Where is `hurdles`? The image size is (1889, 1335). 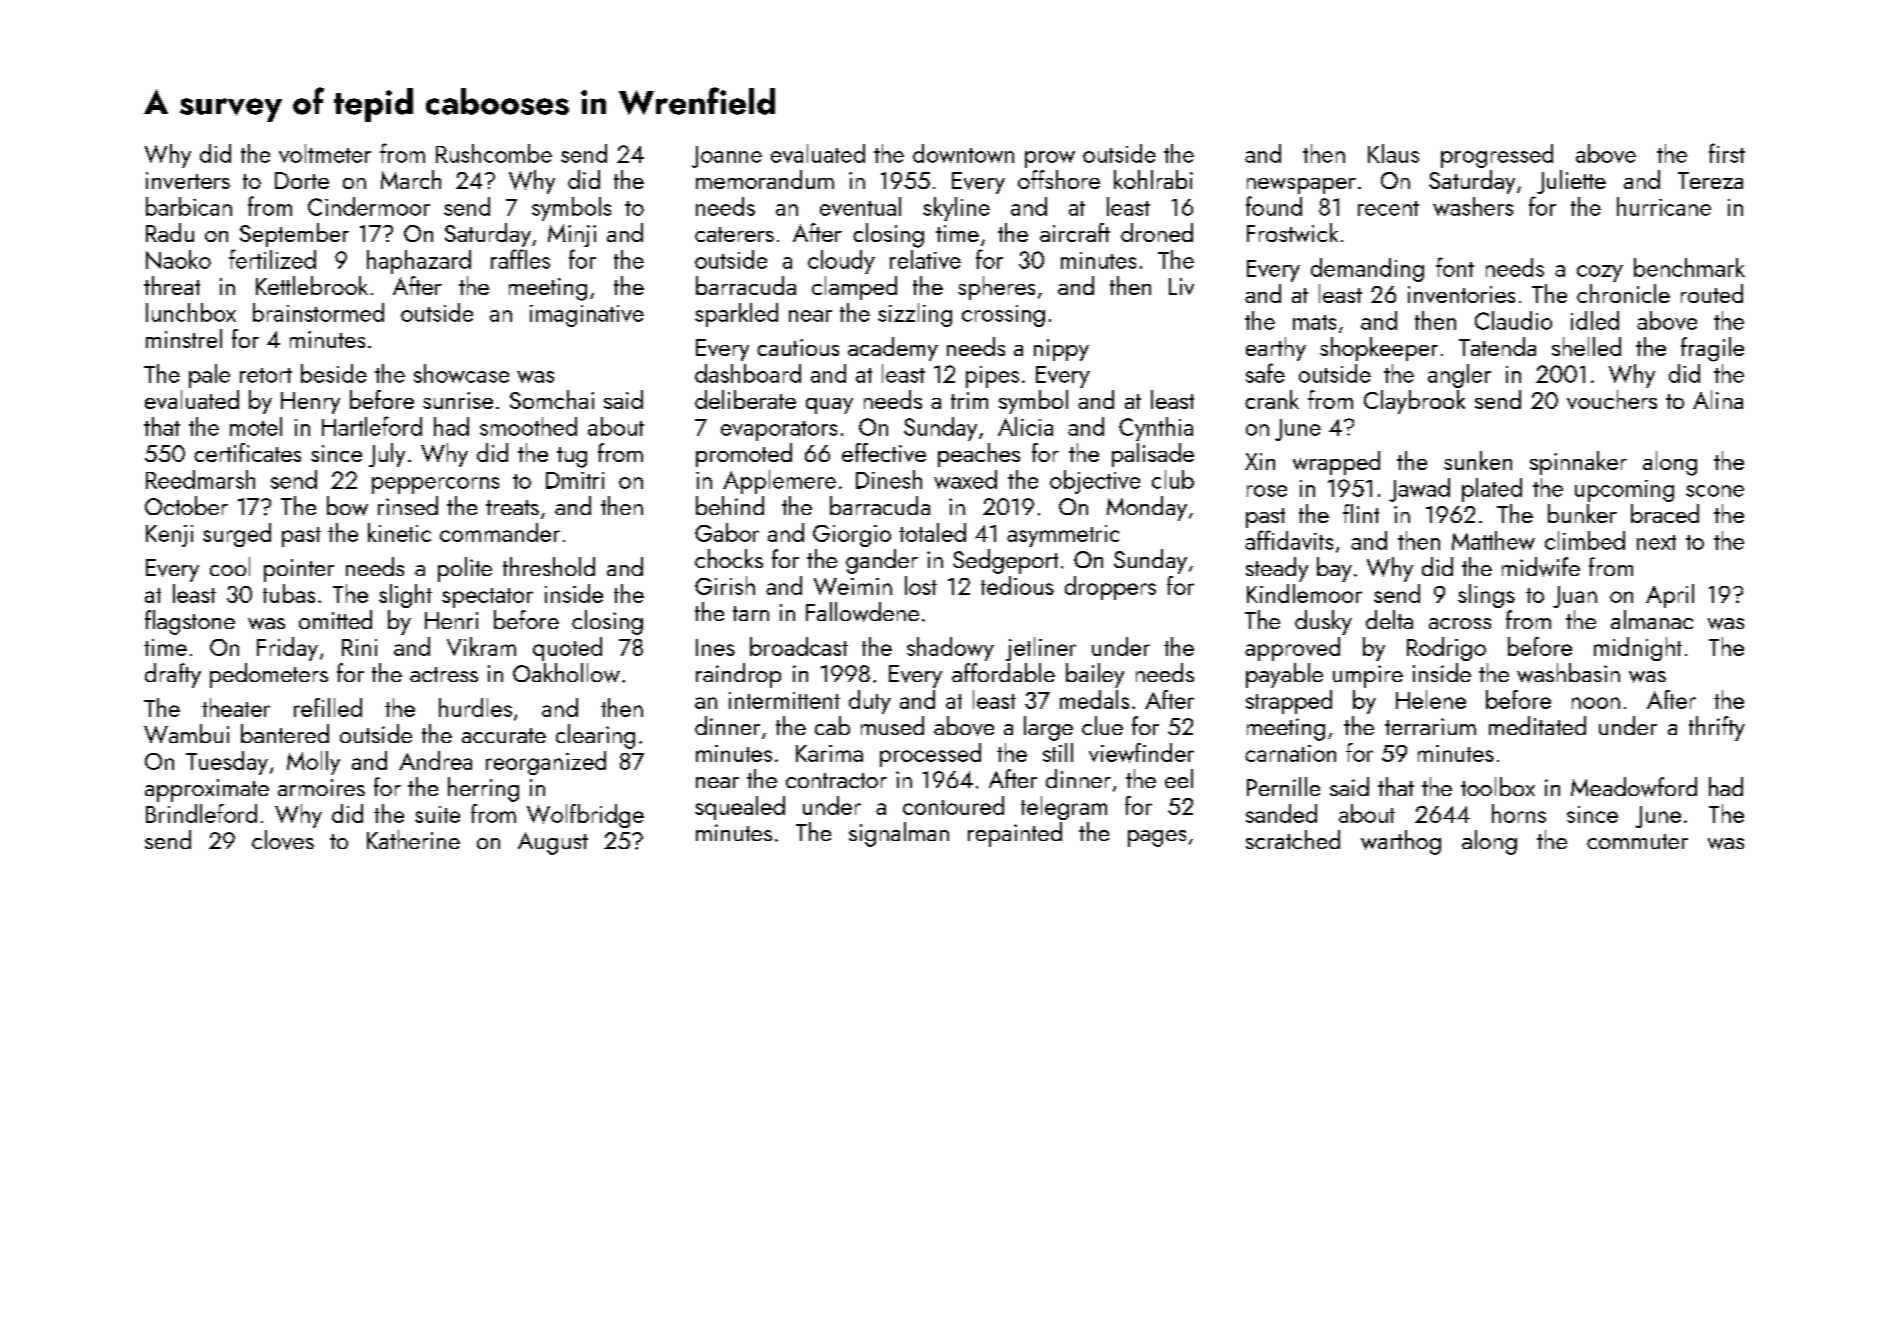 hurdles is located at coordinates (475, 707).
